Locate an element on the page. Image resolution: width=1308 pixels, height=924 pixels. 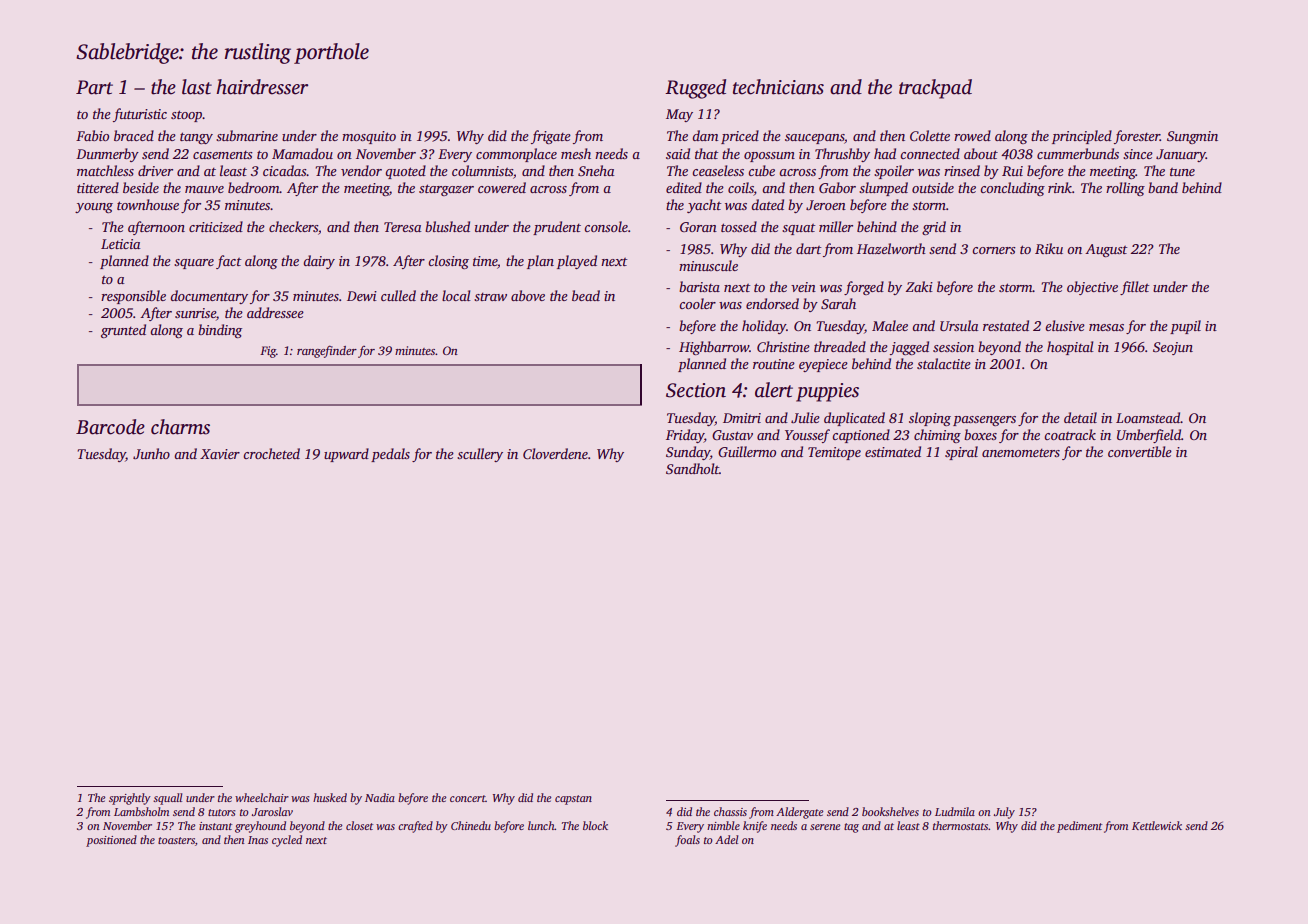
trackpad is located at coordinates (935, 89).
